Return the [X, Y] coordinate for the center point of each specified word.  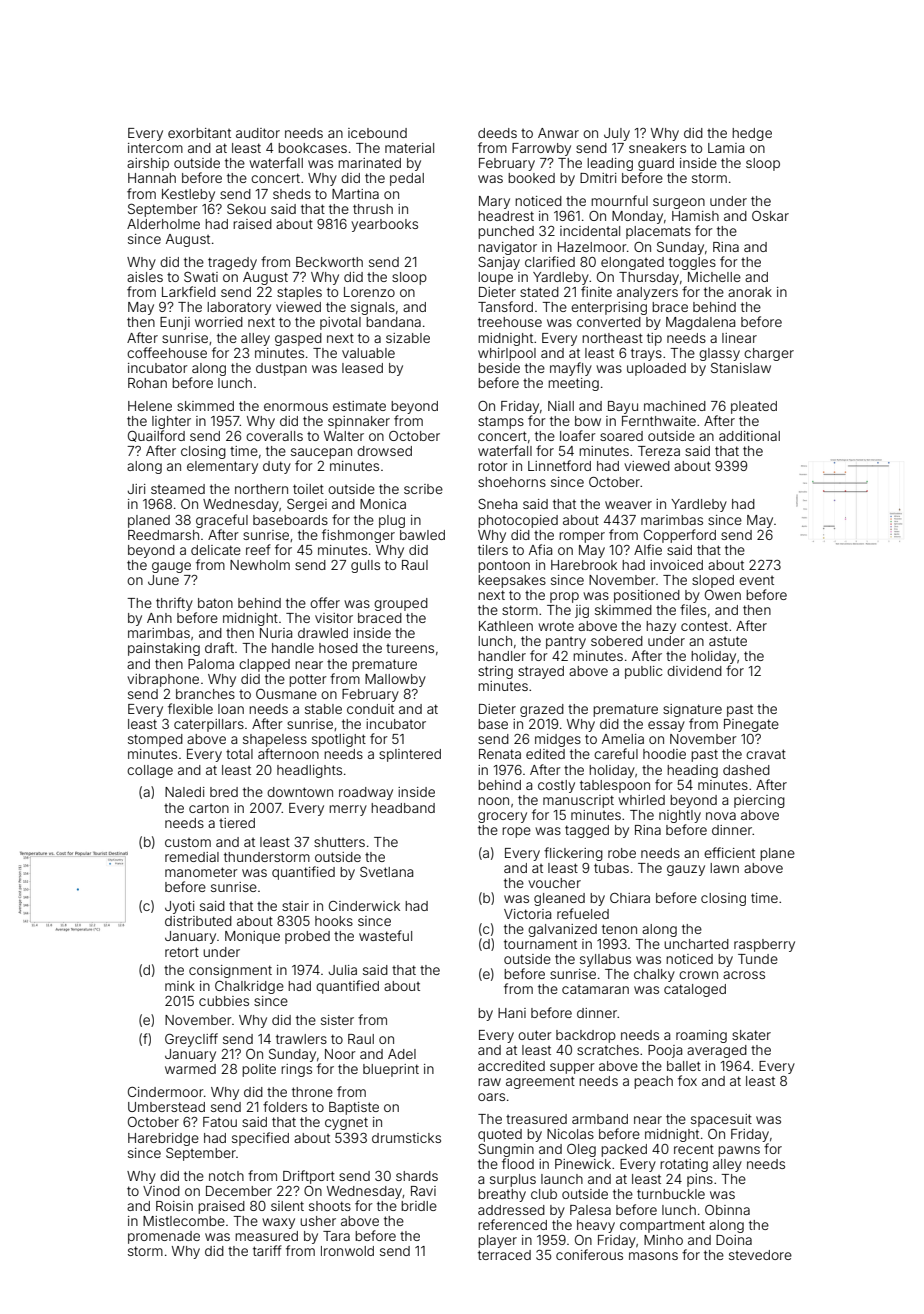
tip [654, 339]
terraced [504, 1255]
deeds [497, 133]
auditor [258, 133]
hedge [752, 134]
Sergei [307, 505]
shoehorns [512, 482]
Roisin [174, 1206]
